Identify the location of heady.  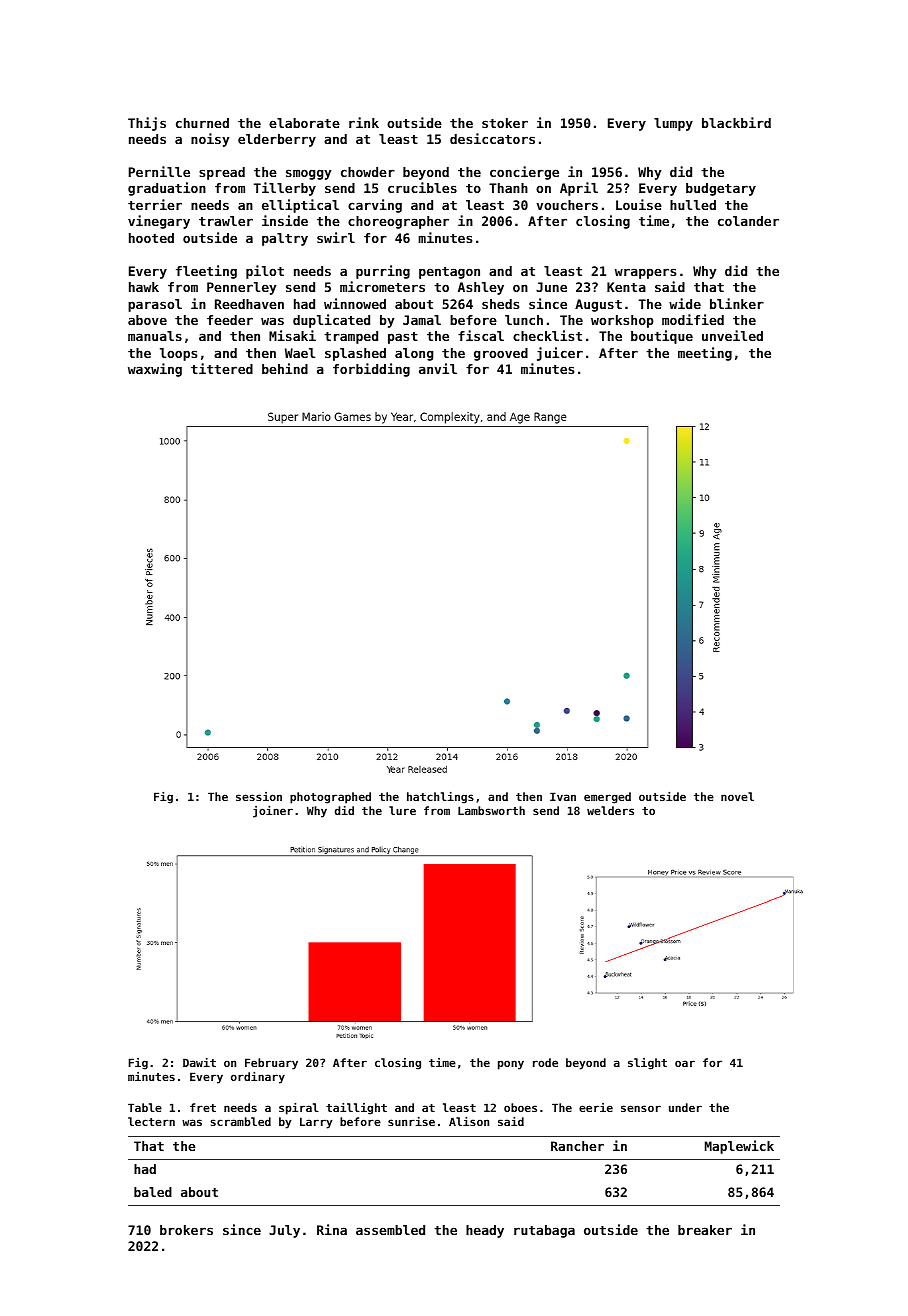
(485, 1231).
